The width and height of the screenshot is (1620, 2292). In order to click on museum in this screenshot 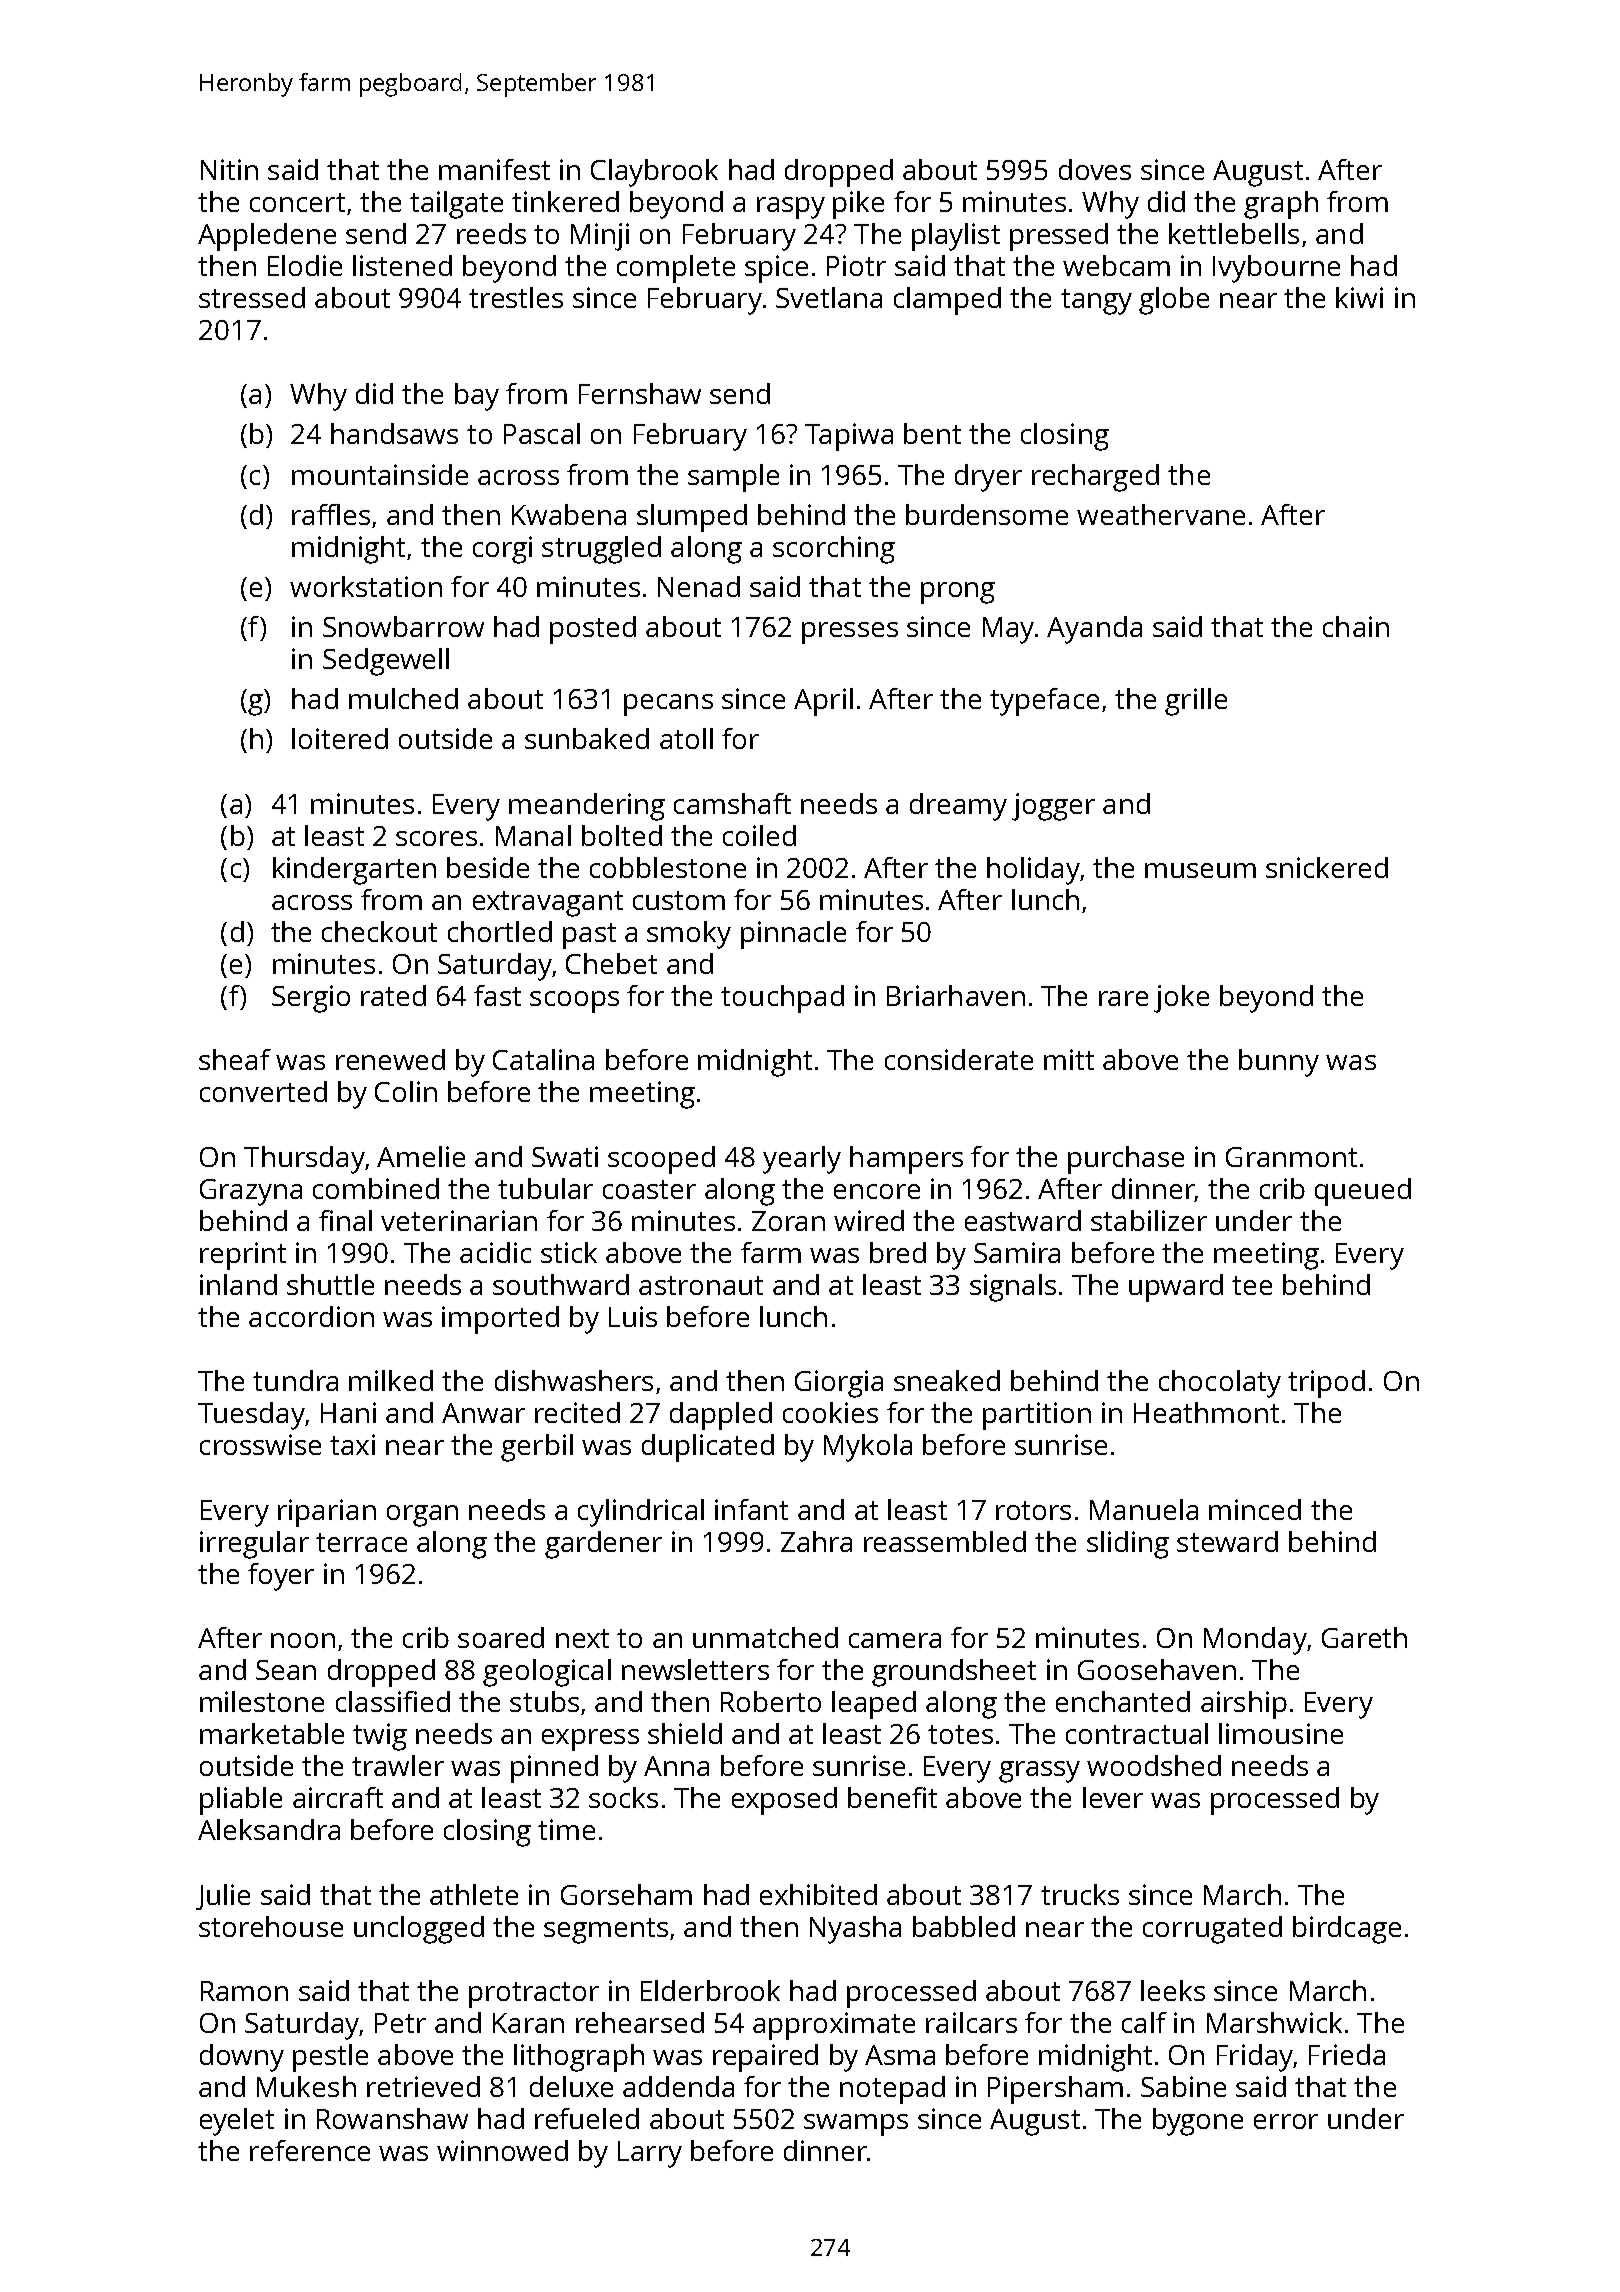, I will do `click(1200, 870)`.
